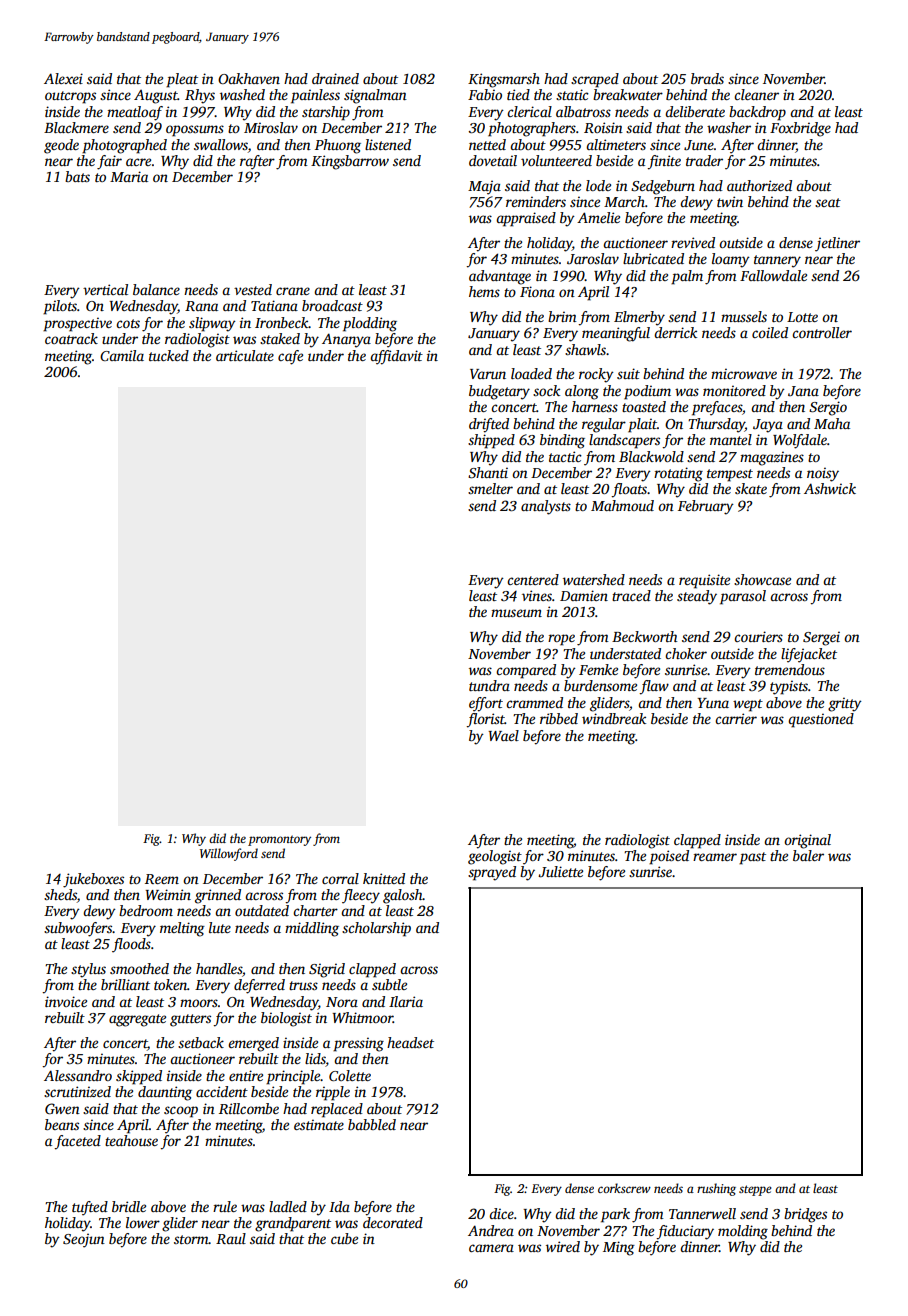  I want to click on Amelie, so click(598, 217).
